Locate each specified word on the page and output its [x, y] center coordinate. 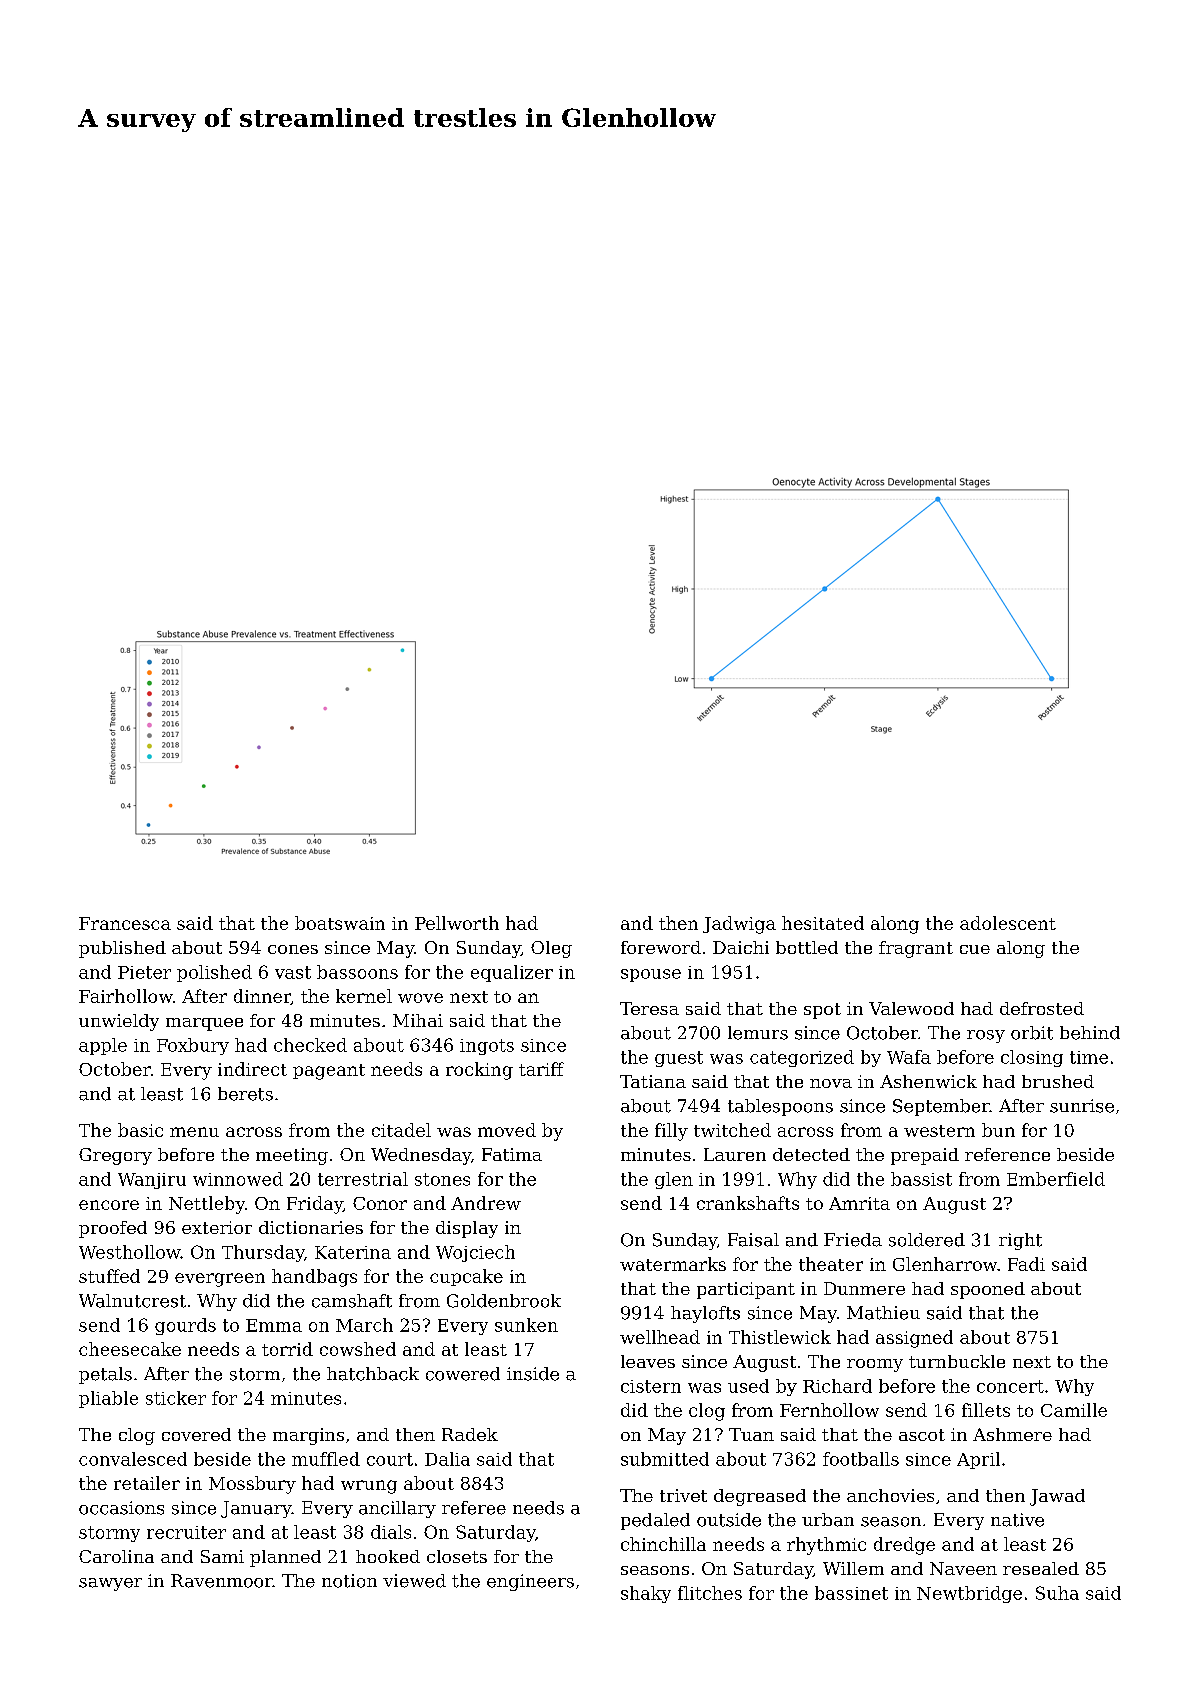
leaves [648, 1361]
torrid [287, 1349]
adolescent [1008, 923]
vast [293, 972]
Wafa [909, 1057]
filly [671, 1132]
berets [245, 1094]
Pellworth [457, 923]
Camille [1074, 1410]
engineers [530, 1582]
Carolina [116, 1556]
